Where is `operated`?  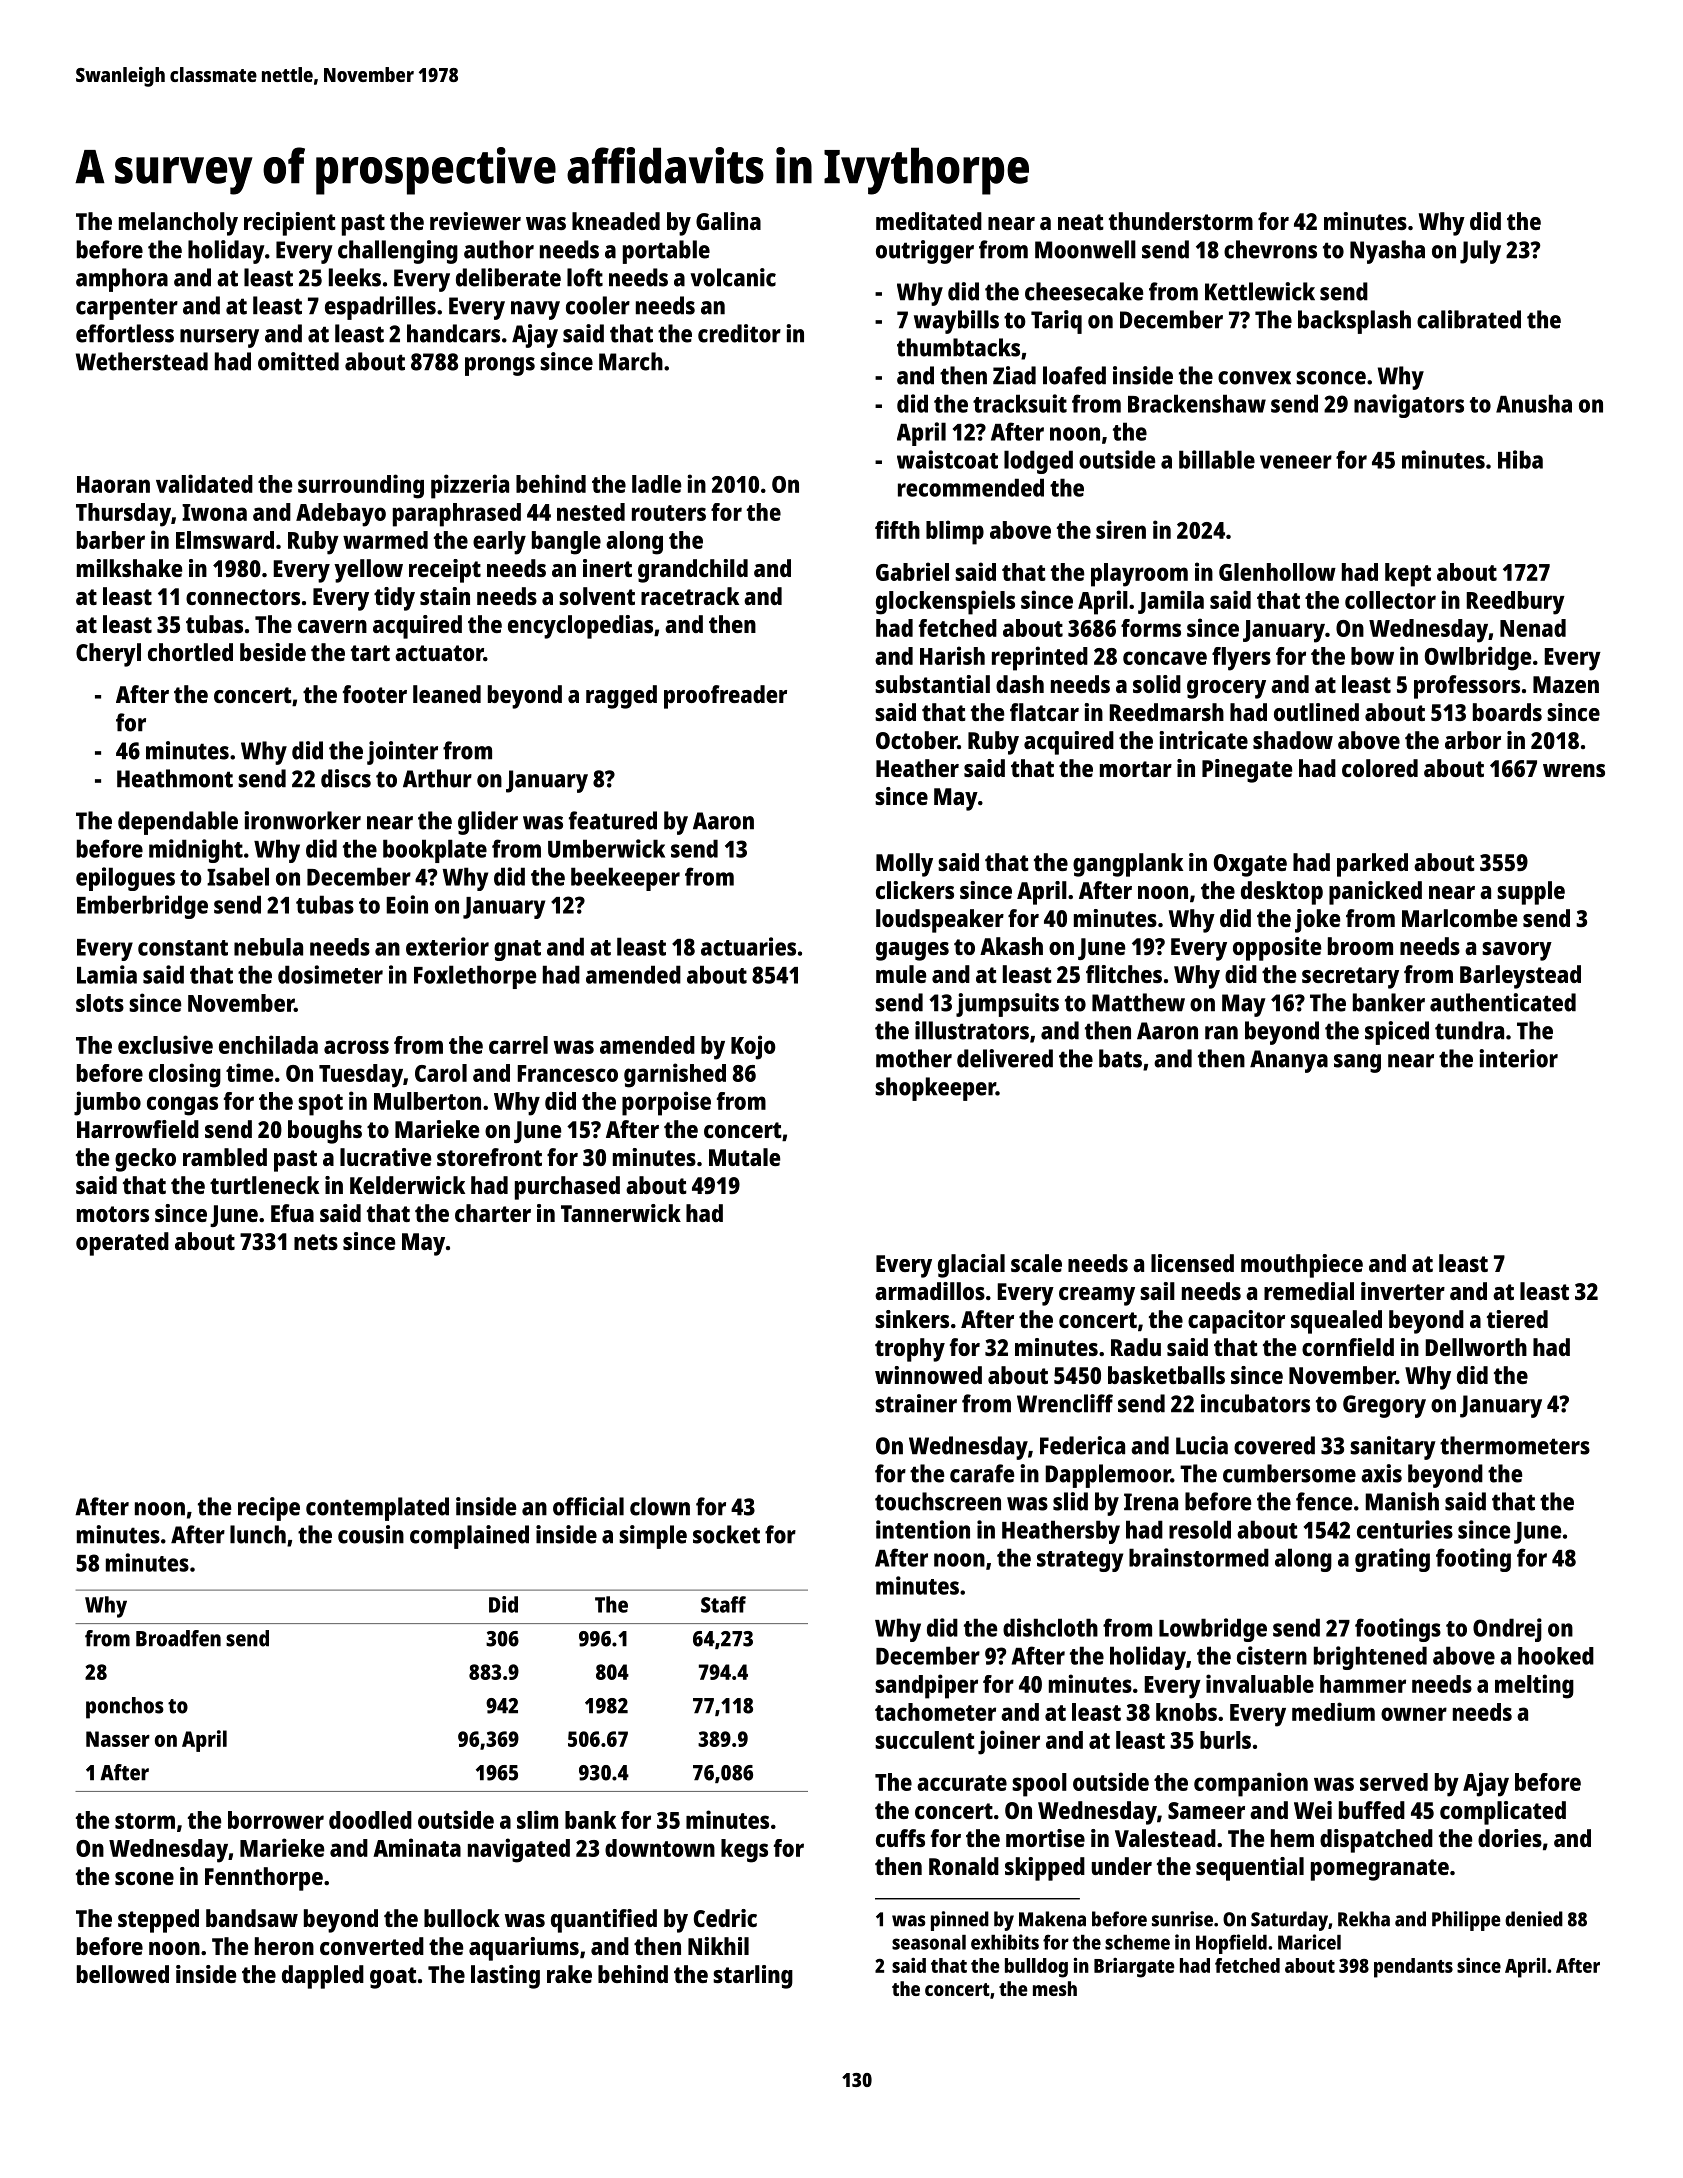
operated is located at coordinates (122, 1244).
